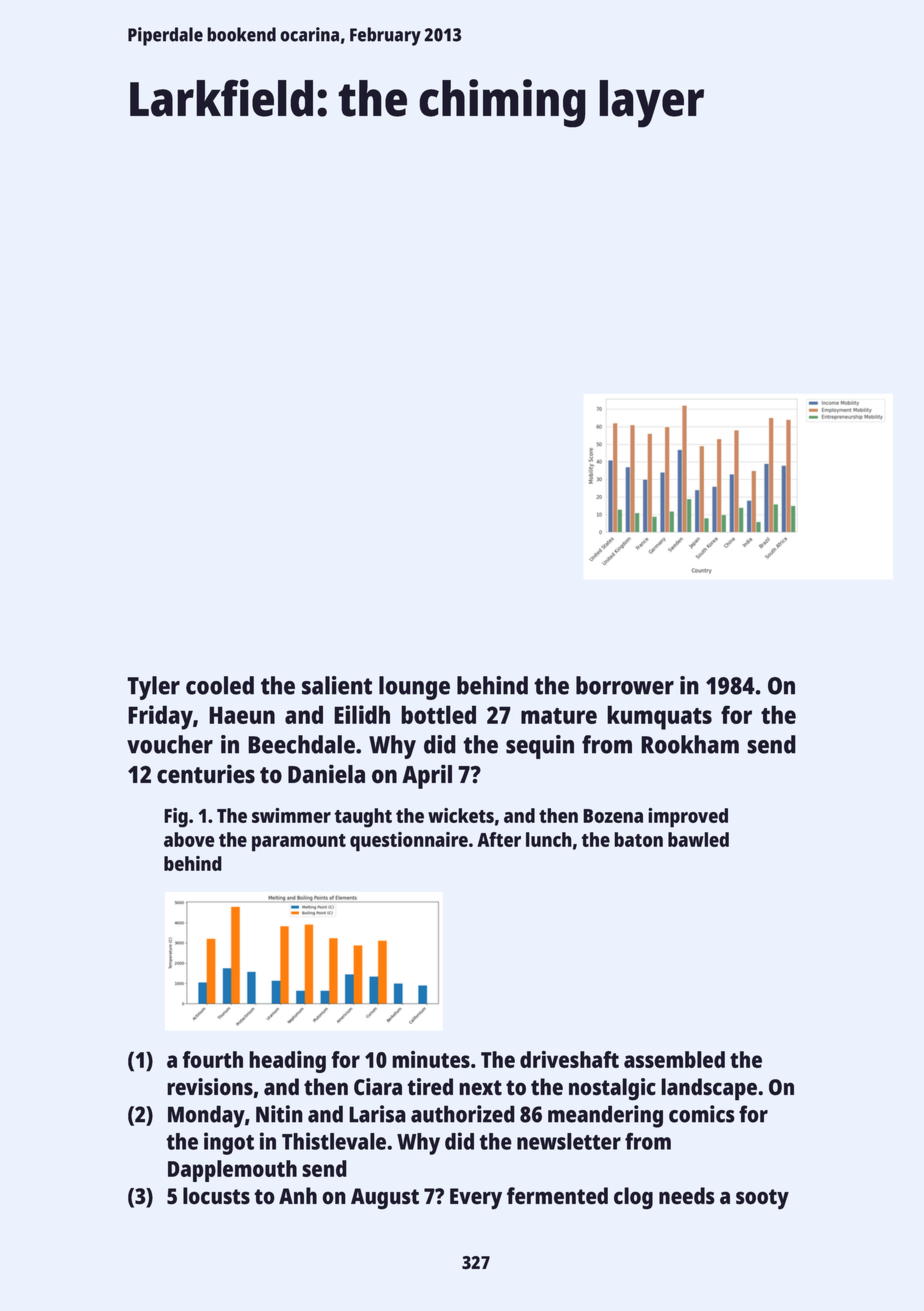  I want to click on newsletter, so click(569, 1141).
